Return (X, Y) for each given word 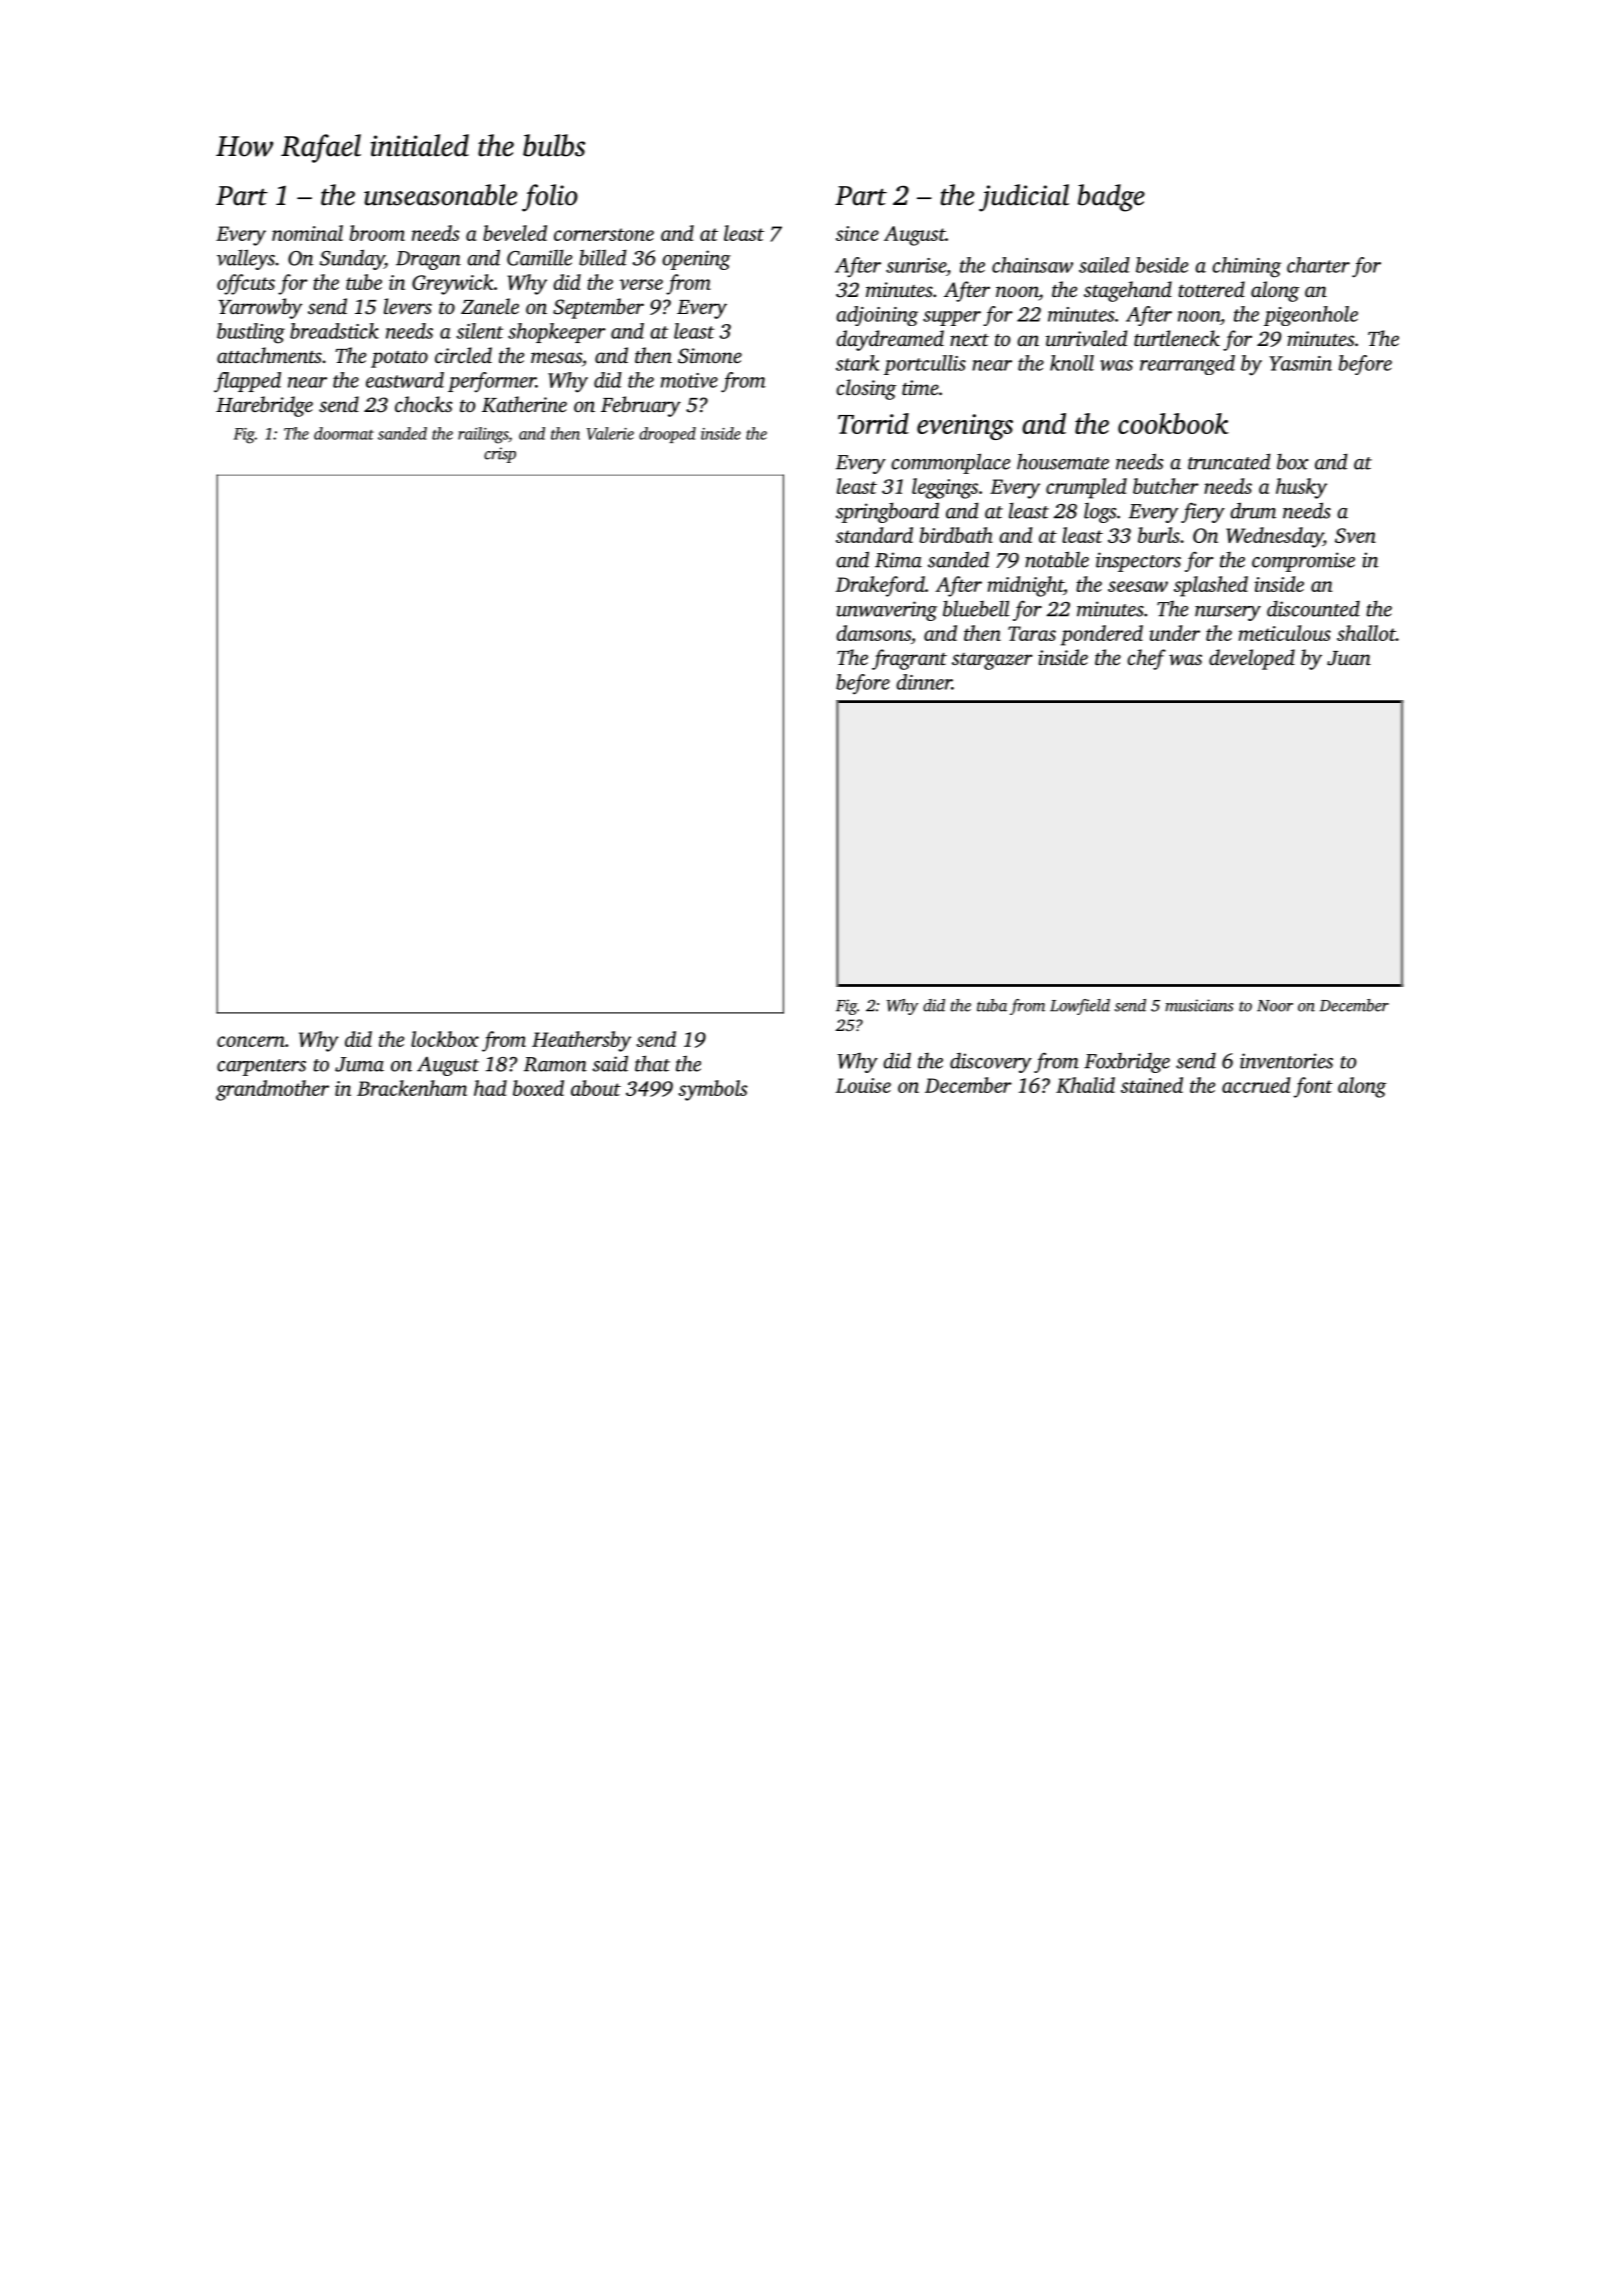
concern (251, 1041)
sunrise (916, 265)
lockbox (445, 1039)
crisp (500, 455)
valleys (246, 259)
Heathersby (581, 1041)
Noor (1275, 1006)
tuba (992, 1005)
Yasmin (1300, 363)
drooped (667, 435)
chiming (1246, 267)
